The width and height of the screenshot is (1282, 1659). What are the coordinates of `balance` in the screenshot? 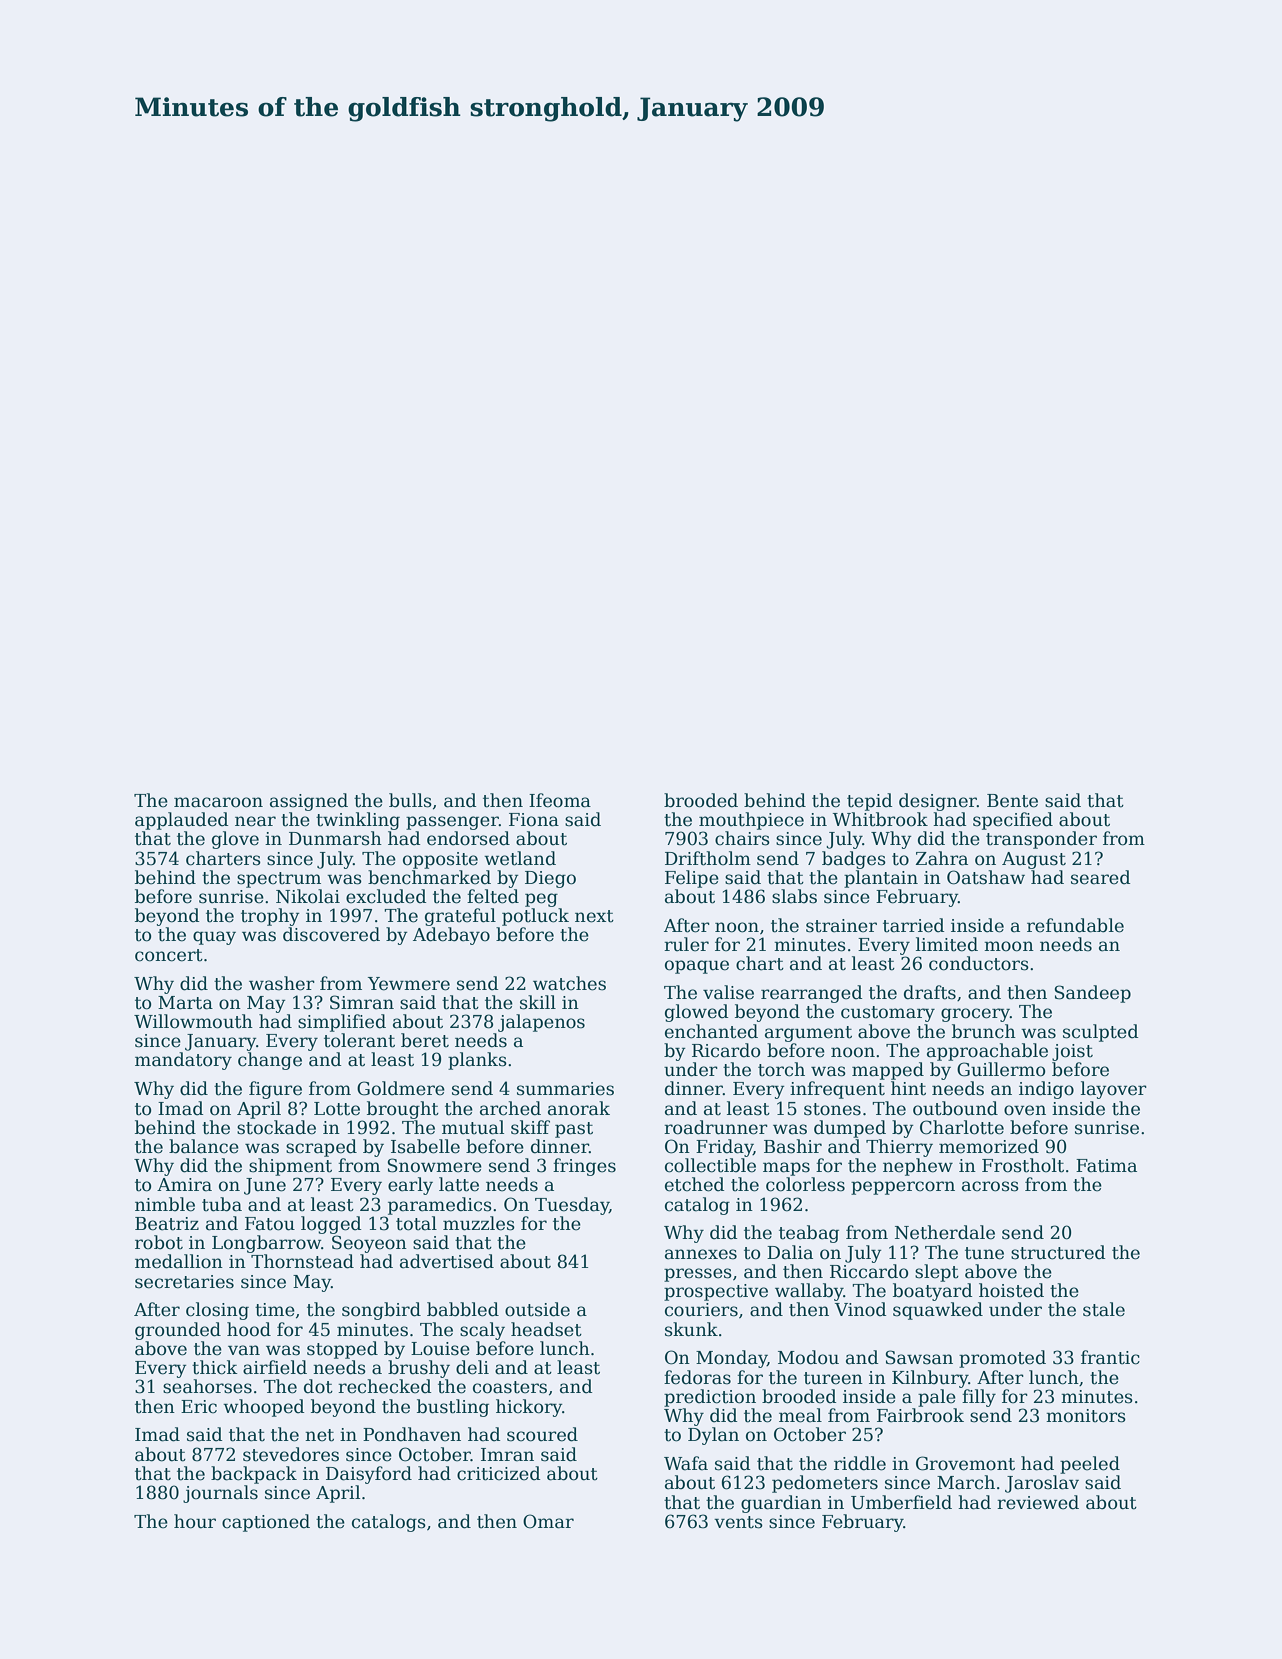 It's located at (204, 1146).
